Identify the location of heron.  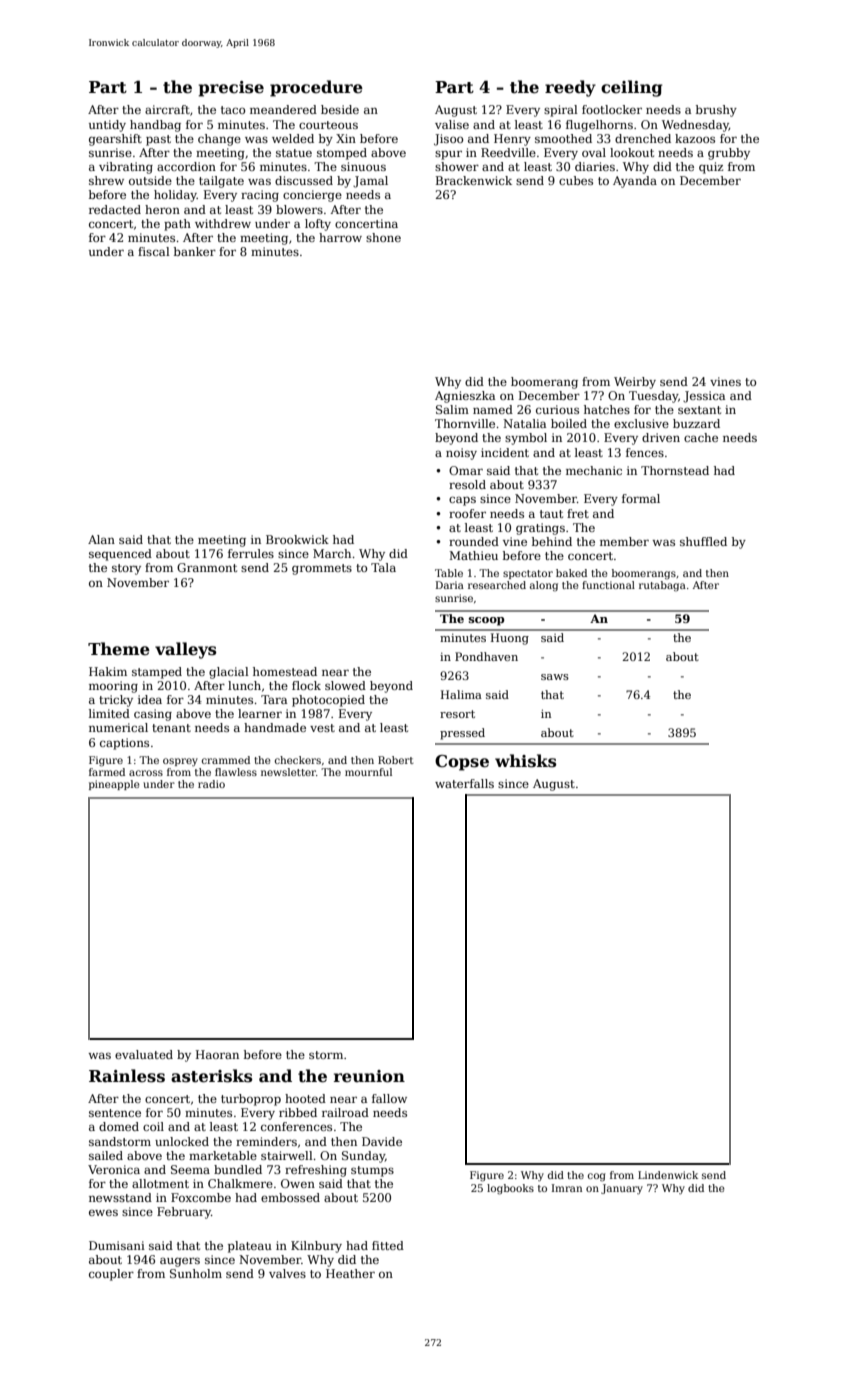
(162, 209).
